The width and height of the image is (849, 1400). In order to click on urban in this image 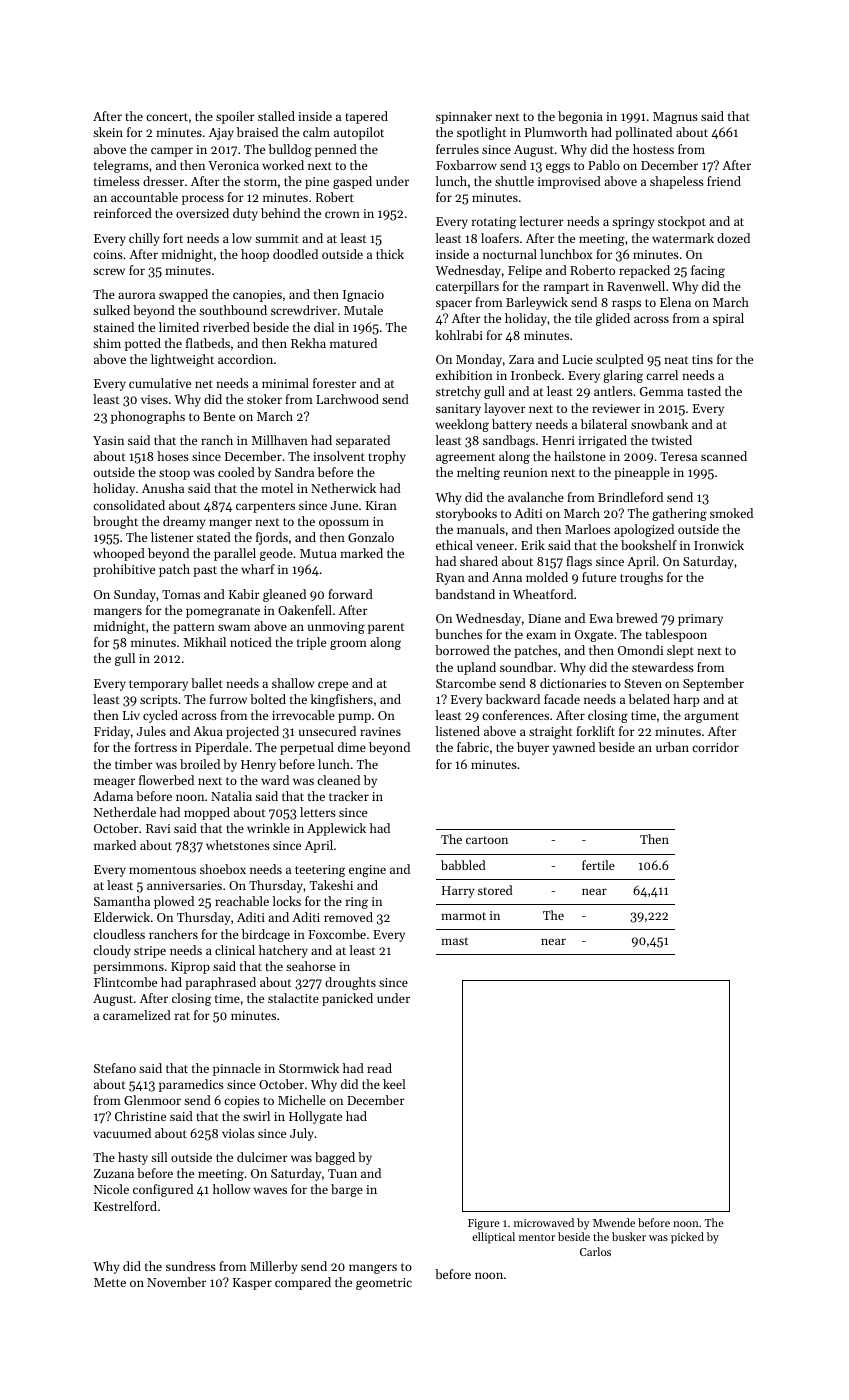, I will do `click(672, 747)`.
